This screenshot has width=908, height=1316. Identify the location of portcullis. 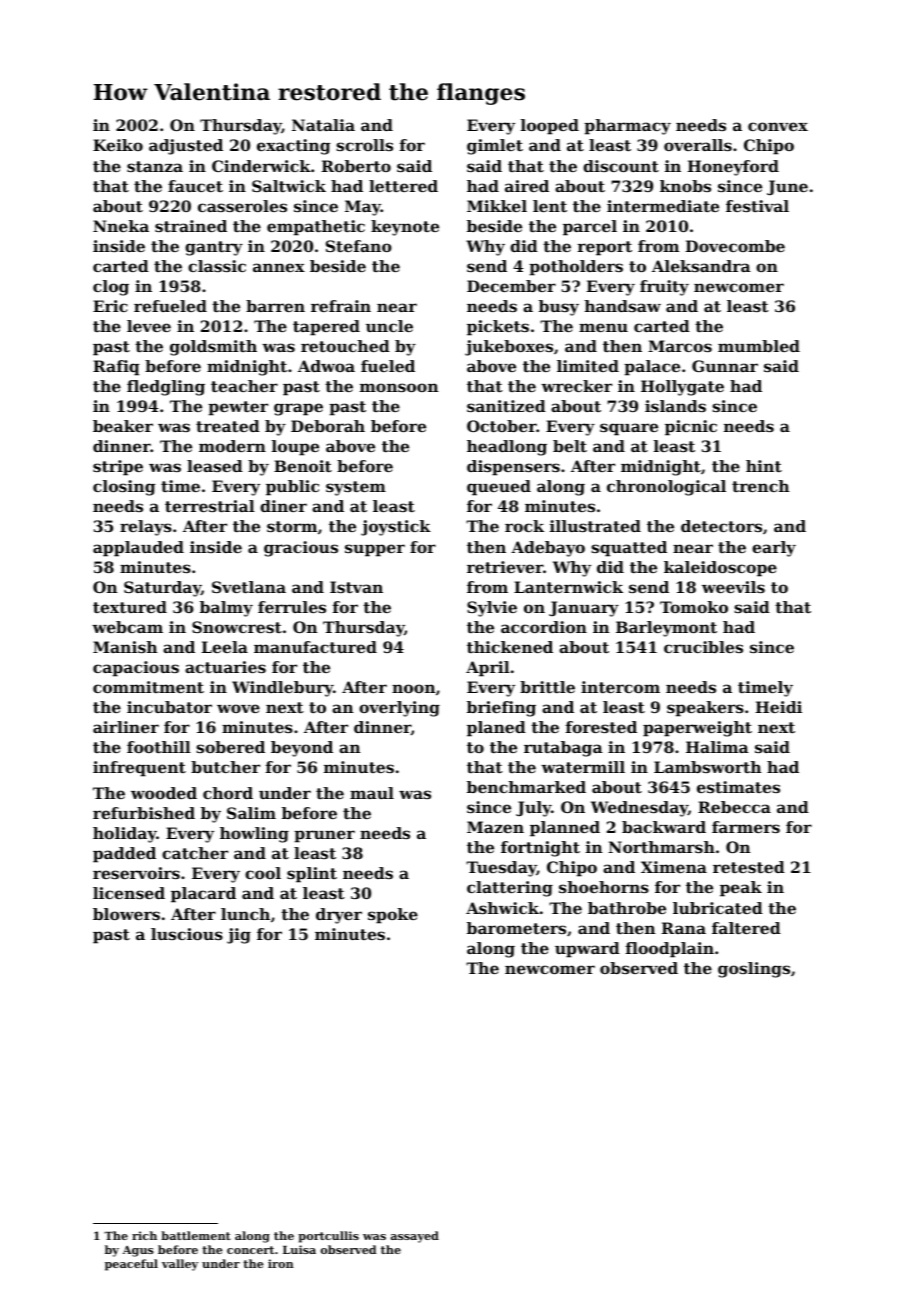
(328, 1237).
